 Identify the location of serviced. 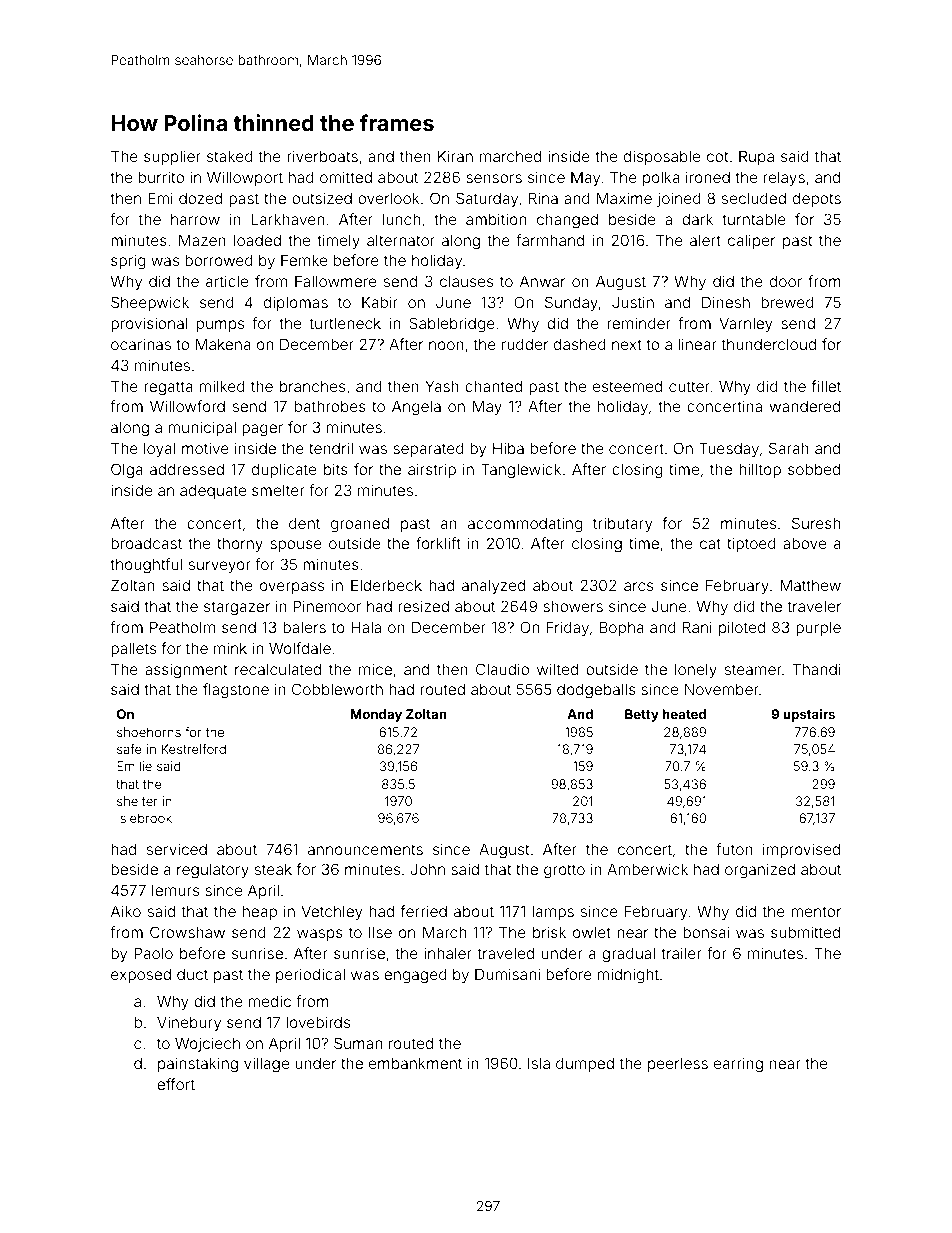
(177, 849).
